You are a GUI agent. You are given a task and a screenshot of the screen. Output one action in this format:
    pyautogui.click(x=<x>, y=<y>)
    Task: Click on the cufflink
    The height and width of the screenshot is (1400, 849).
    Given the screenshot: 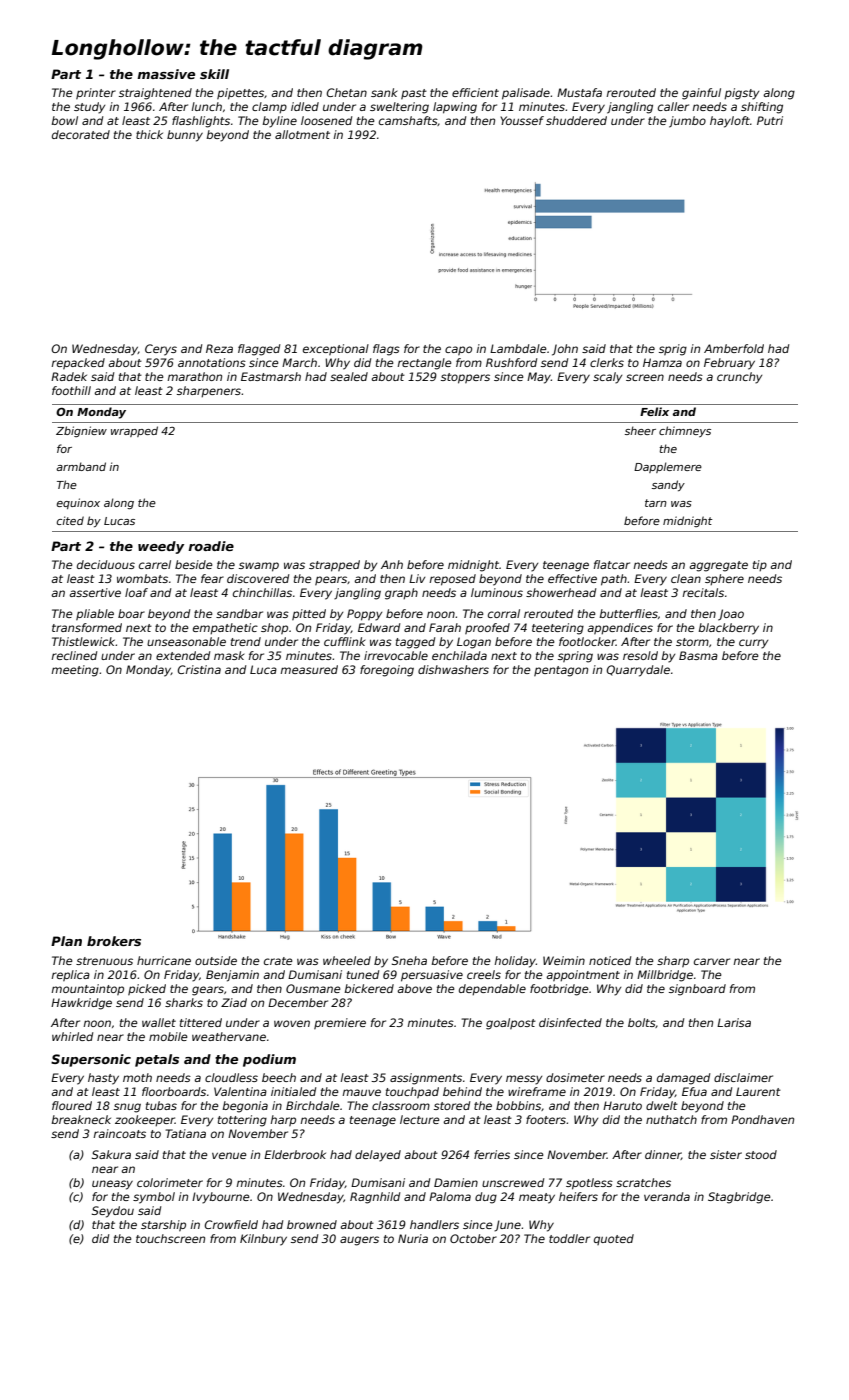 What is the action you would take?
    pyautogui.click(x=344, y=641)
